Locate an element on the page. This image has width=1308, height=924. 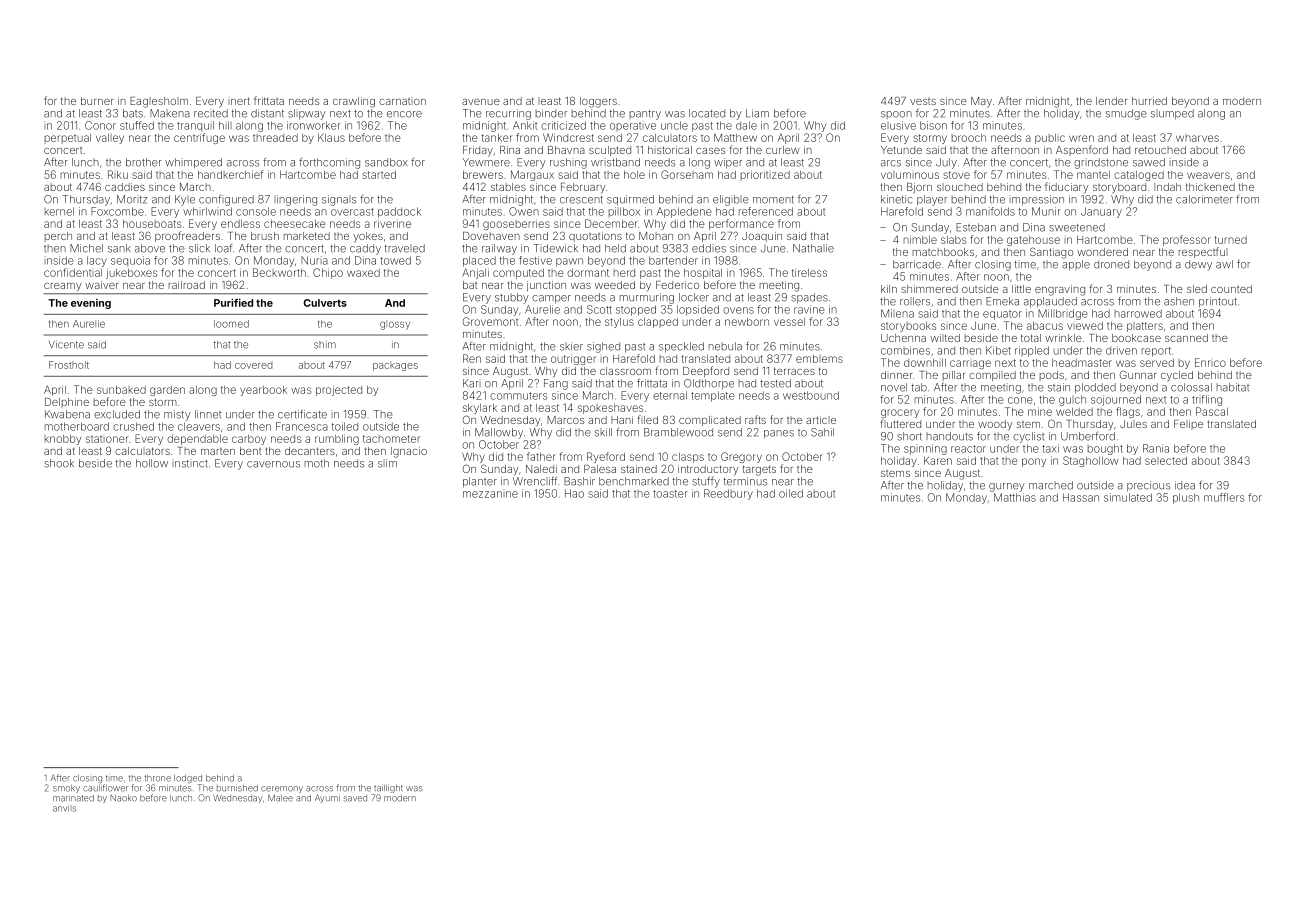
Dovehaven is located at coordinates (491, 236).
